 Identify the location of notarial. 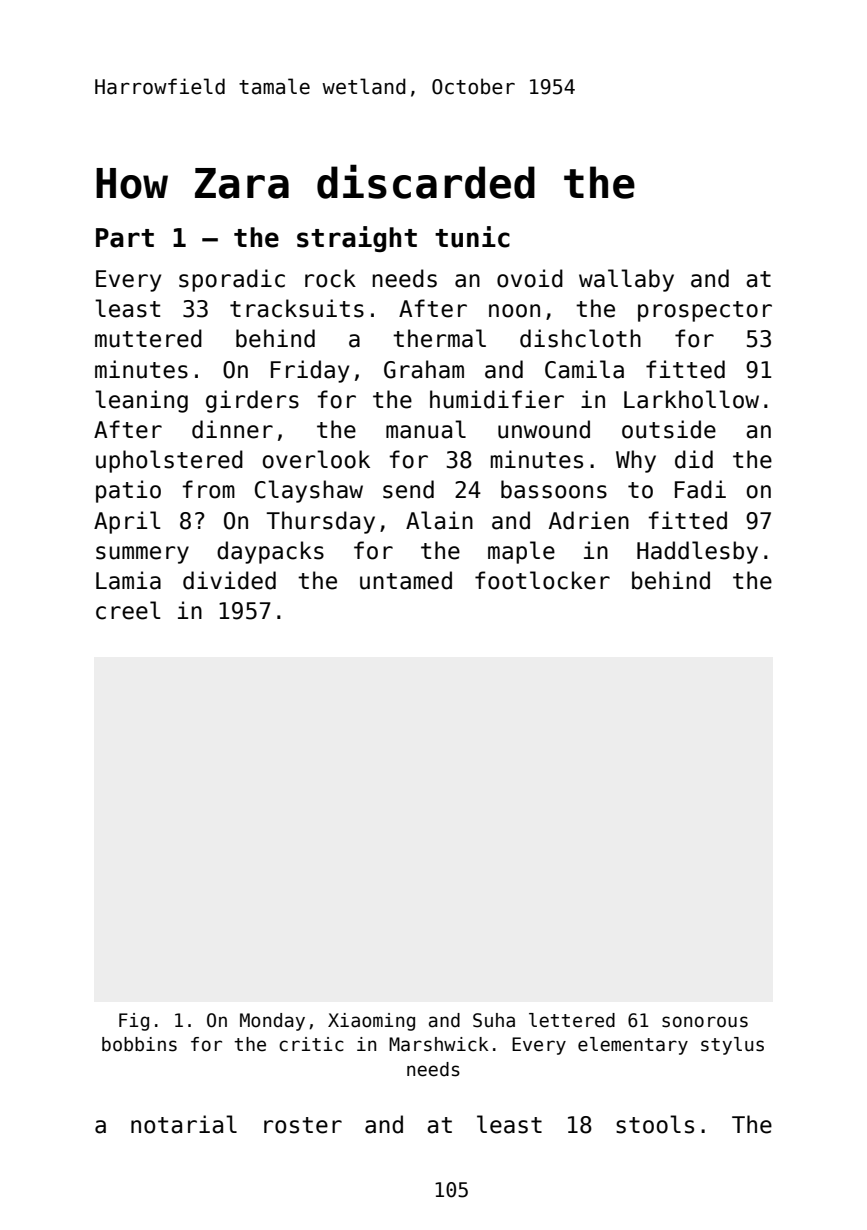
(184, 1124).
